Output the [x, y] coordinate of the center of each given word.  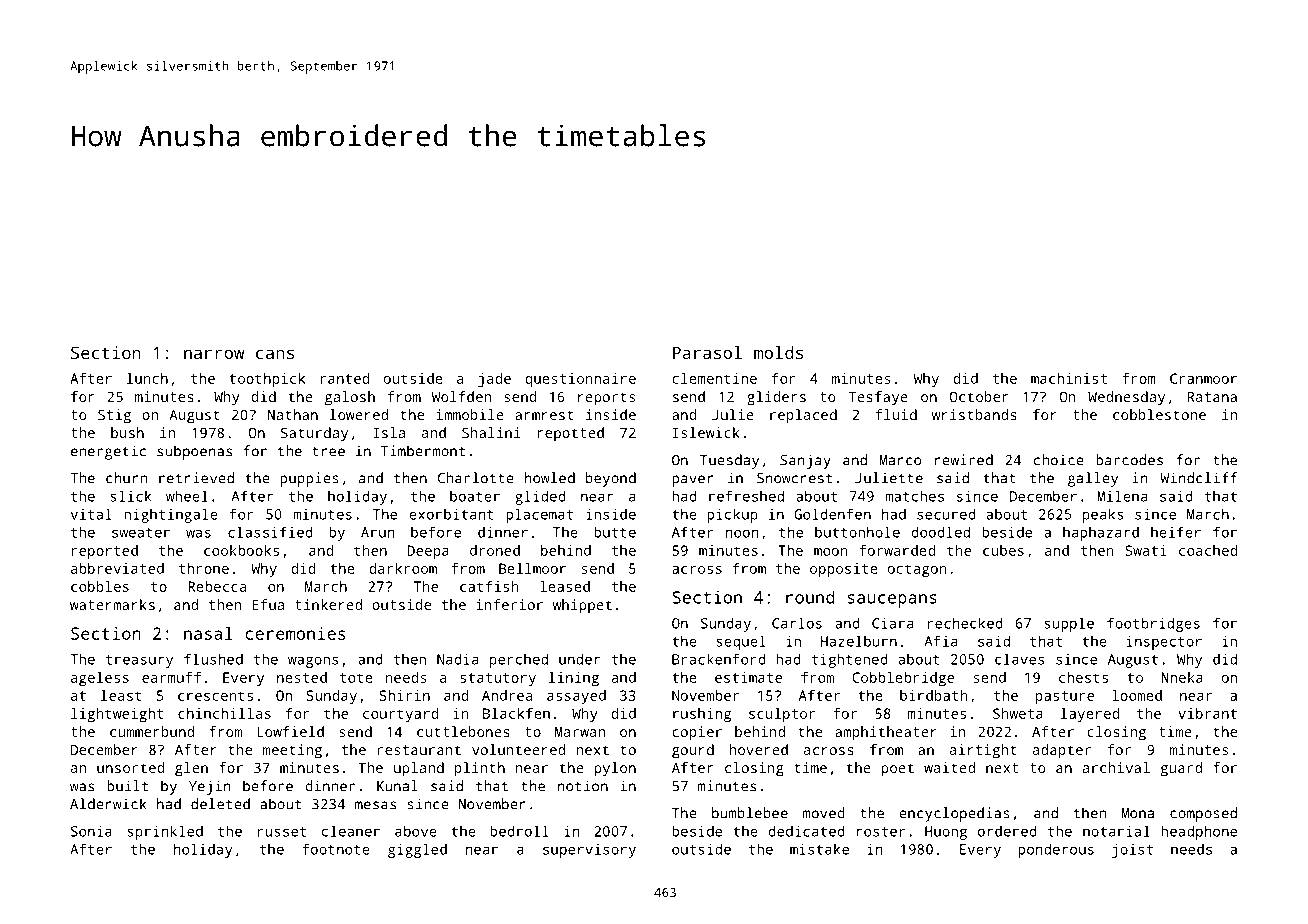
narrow [214, 354]
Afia [941, 641]
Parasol [707, 352]
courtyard [401, 715]
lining [574, 679]
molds [778, 352]
